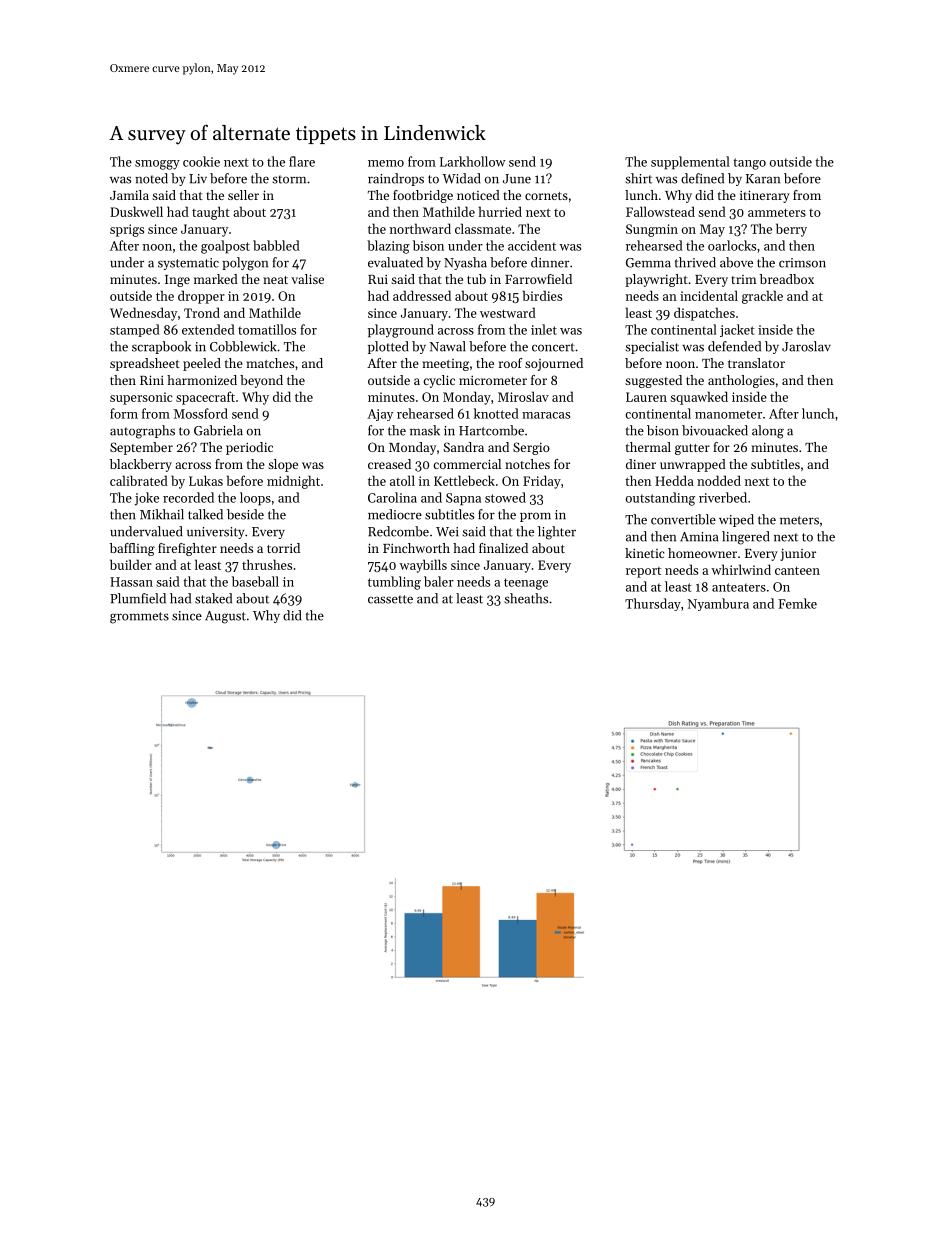 The image size is (952, 1233). I want to click on extended, so click(208, 329).
